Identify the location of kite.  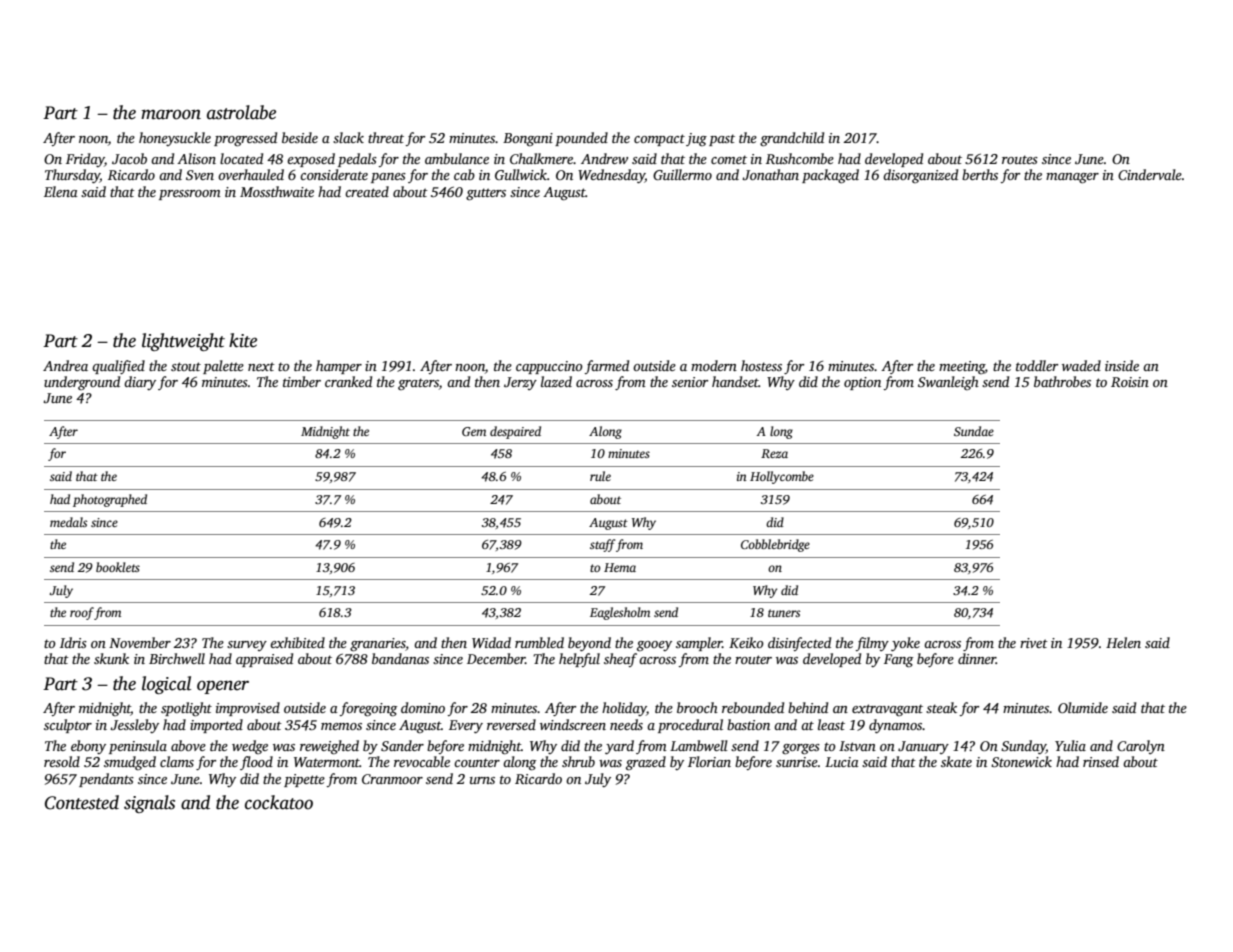
(243, 340).
